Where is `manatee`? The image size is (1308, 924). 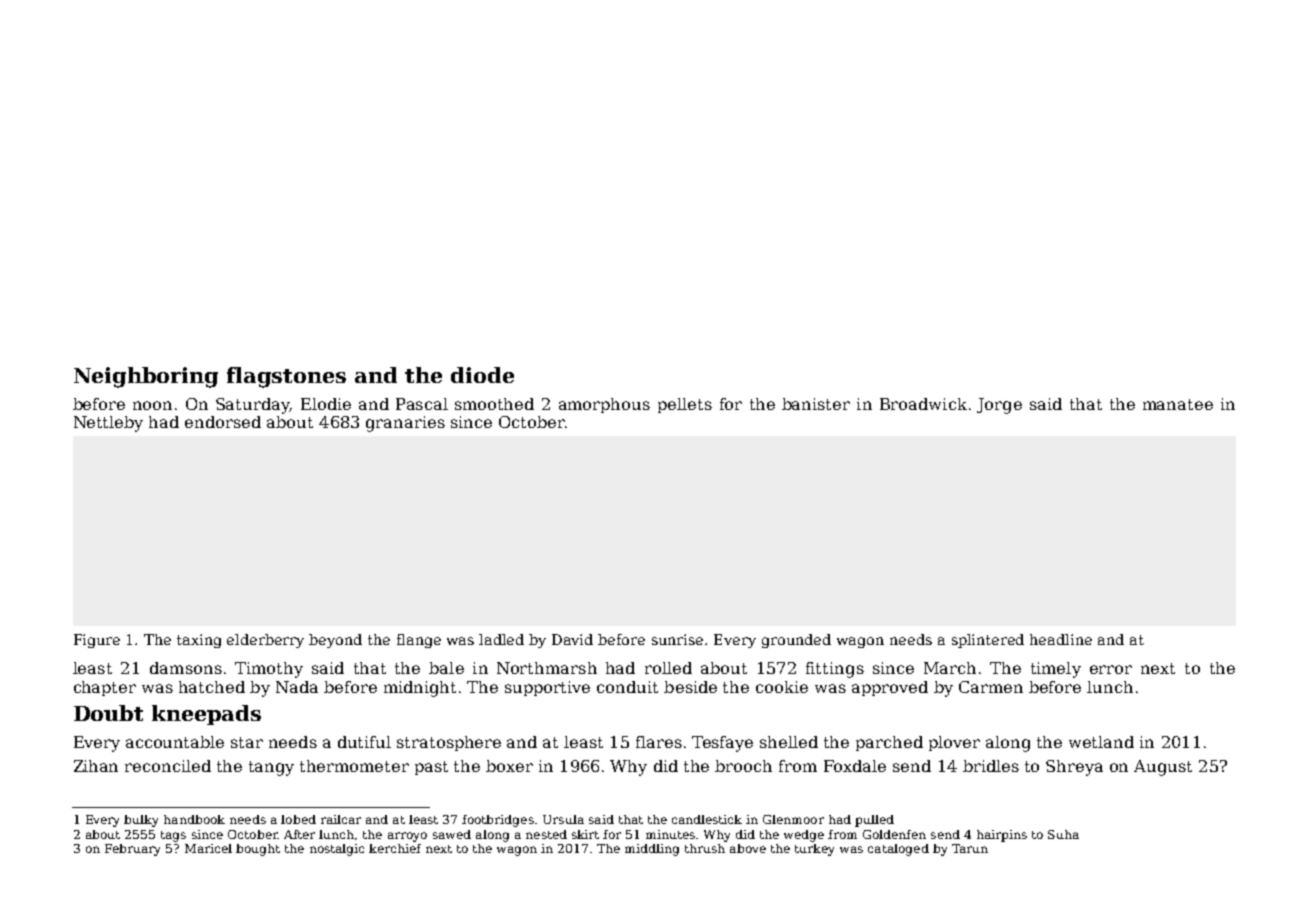 manatee is located at coordinates (1178, 404).
